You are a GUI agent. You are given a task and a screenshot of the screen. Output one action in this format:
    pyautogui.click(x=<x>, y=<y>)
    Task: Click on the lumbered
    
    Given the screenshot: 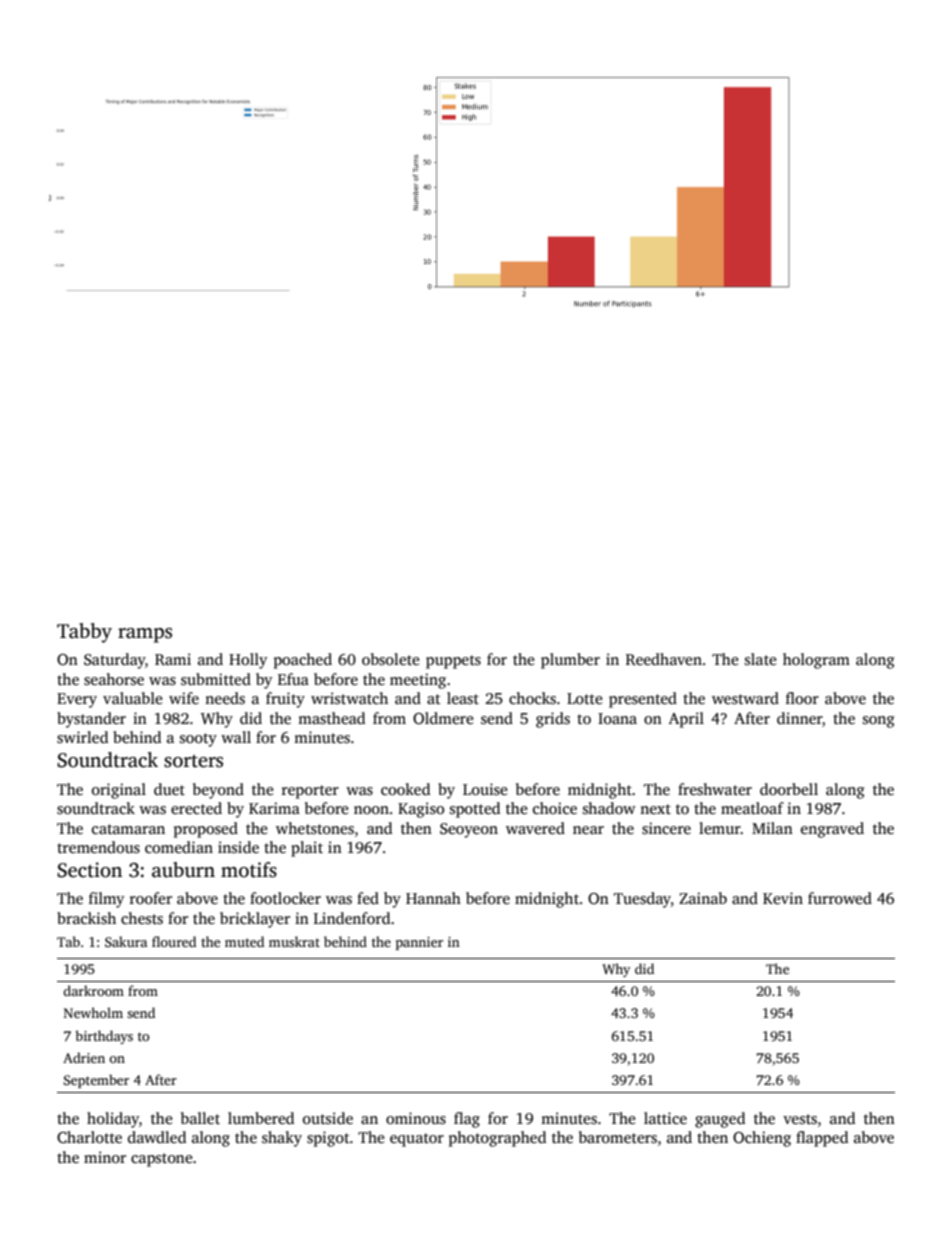 What is the action you would take?
    pyautogui.click(x=261, y=1118)
